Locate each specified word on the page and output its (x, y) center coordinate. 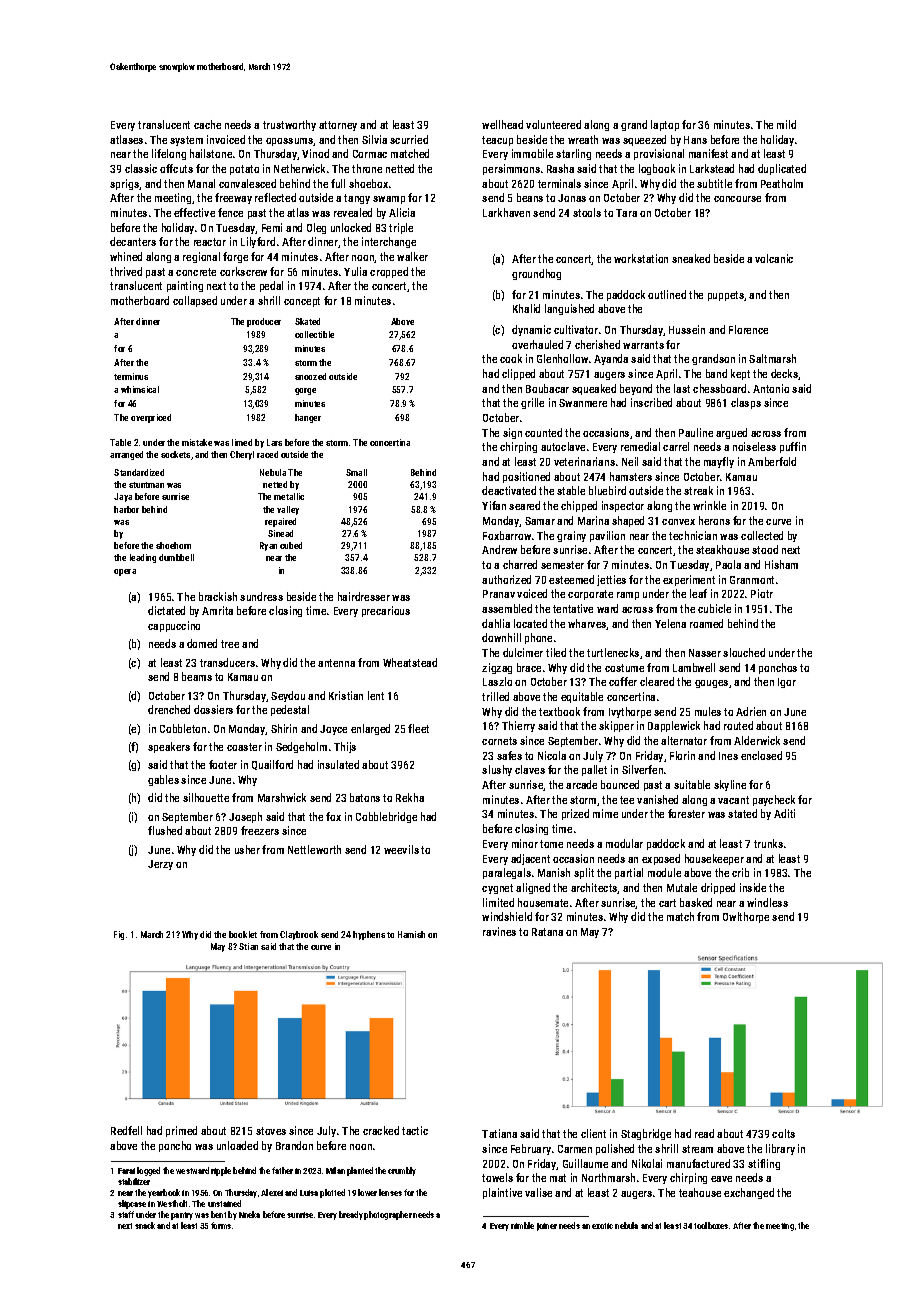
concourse (737, 199)
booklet (243, 934)
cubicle (714, 608)
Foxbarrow (507, 535)
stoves (271, 1131)
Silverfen (642, 769)
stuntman (146, 485)
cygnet (497, 889)
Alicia (402, 212)
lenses (390, 1192)
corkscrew (243, 271)
